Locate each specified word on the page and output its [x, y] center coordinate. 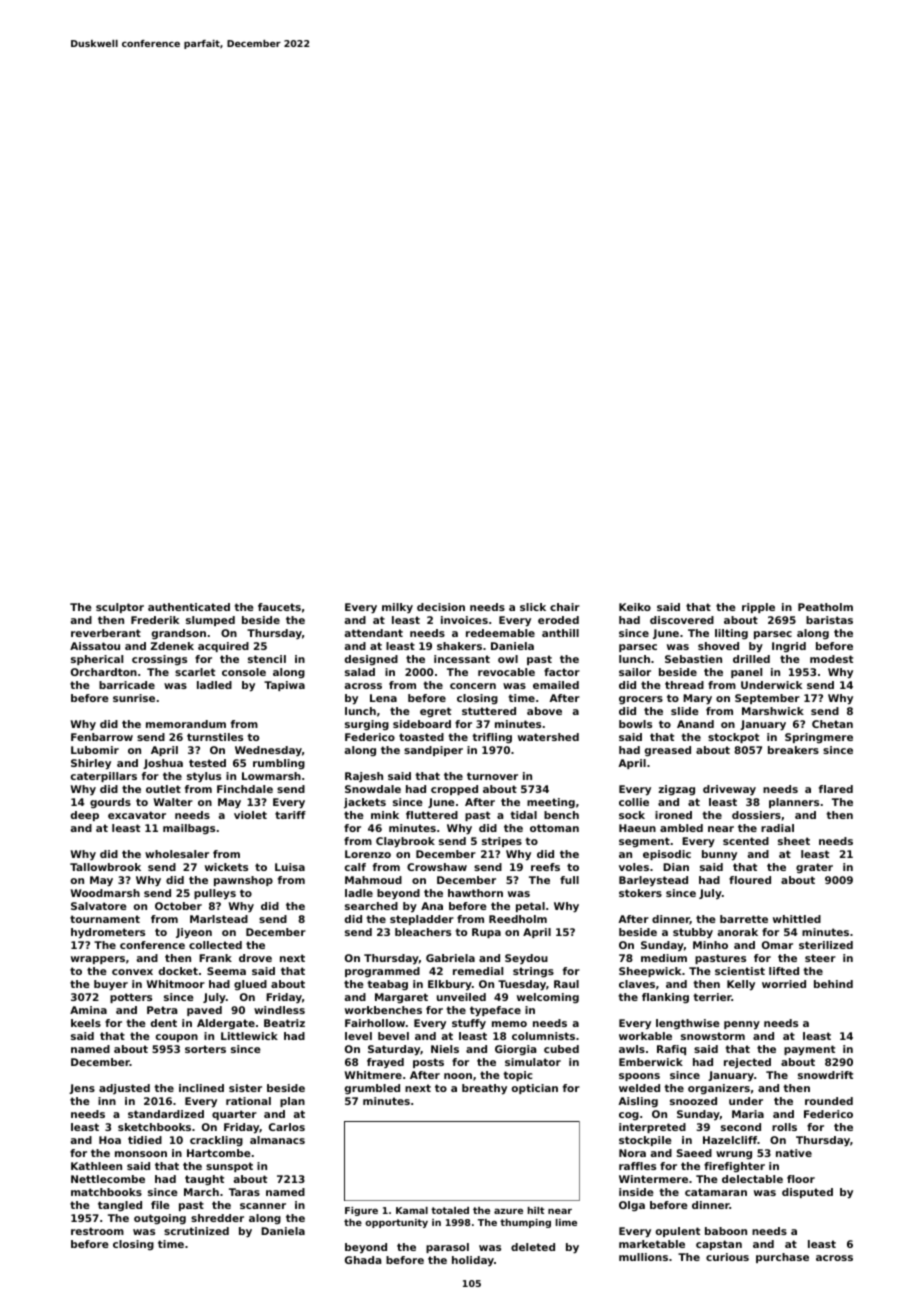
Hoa [110, 1140]
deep [85, 816]
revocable [506, 672]
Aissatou [95, 646]
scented [746, 841]
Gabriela [450, 958]
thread [684, 685]
